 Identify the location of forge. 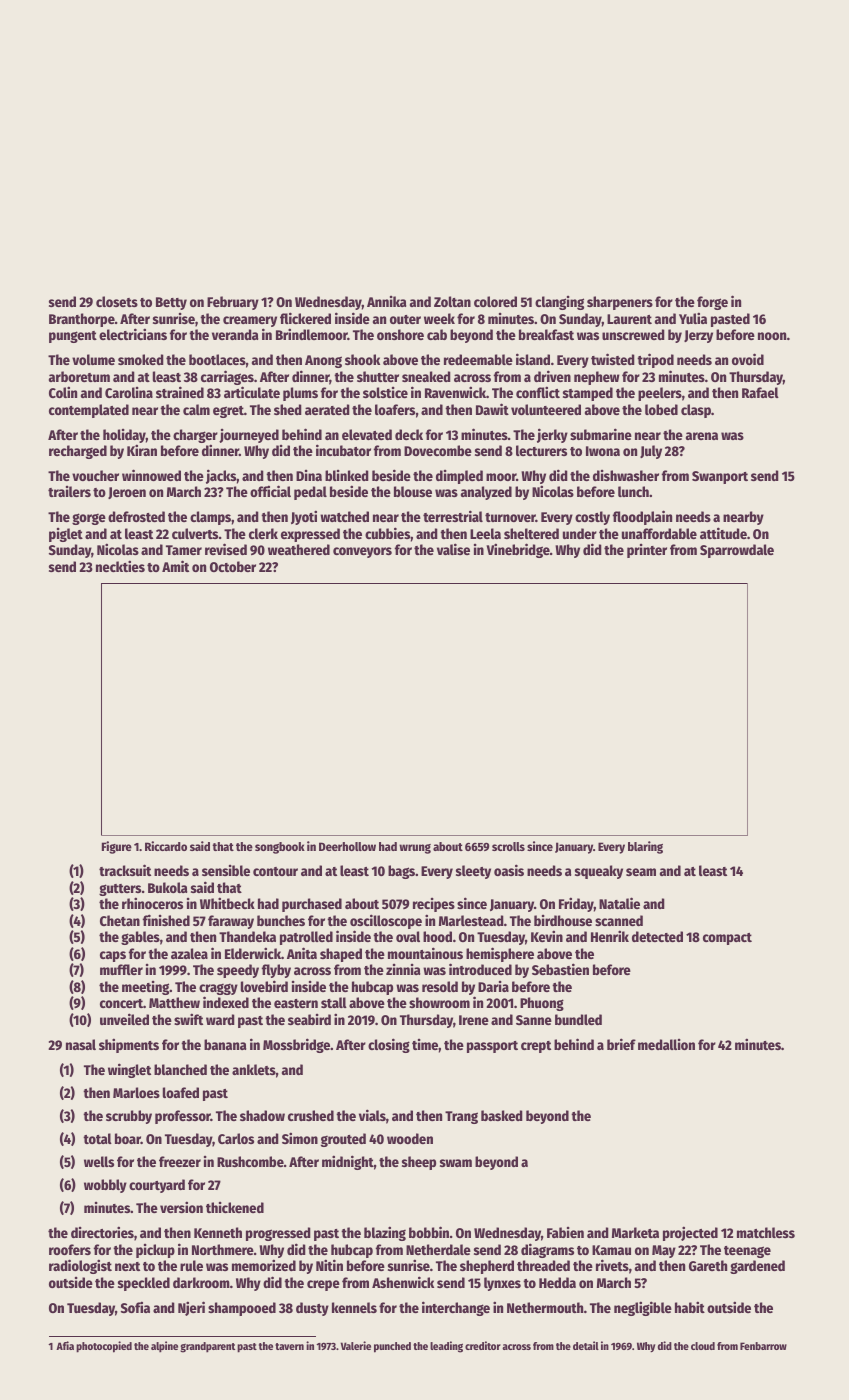
(712, 303).
